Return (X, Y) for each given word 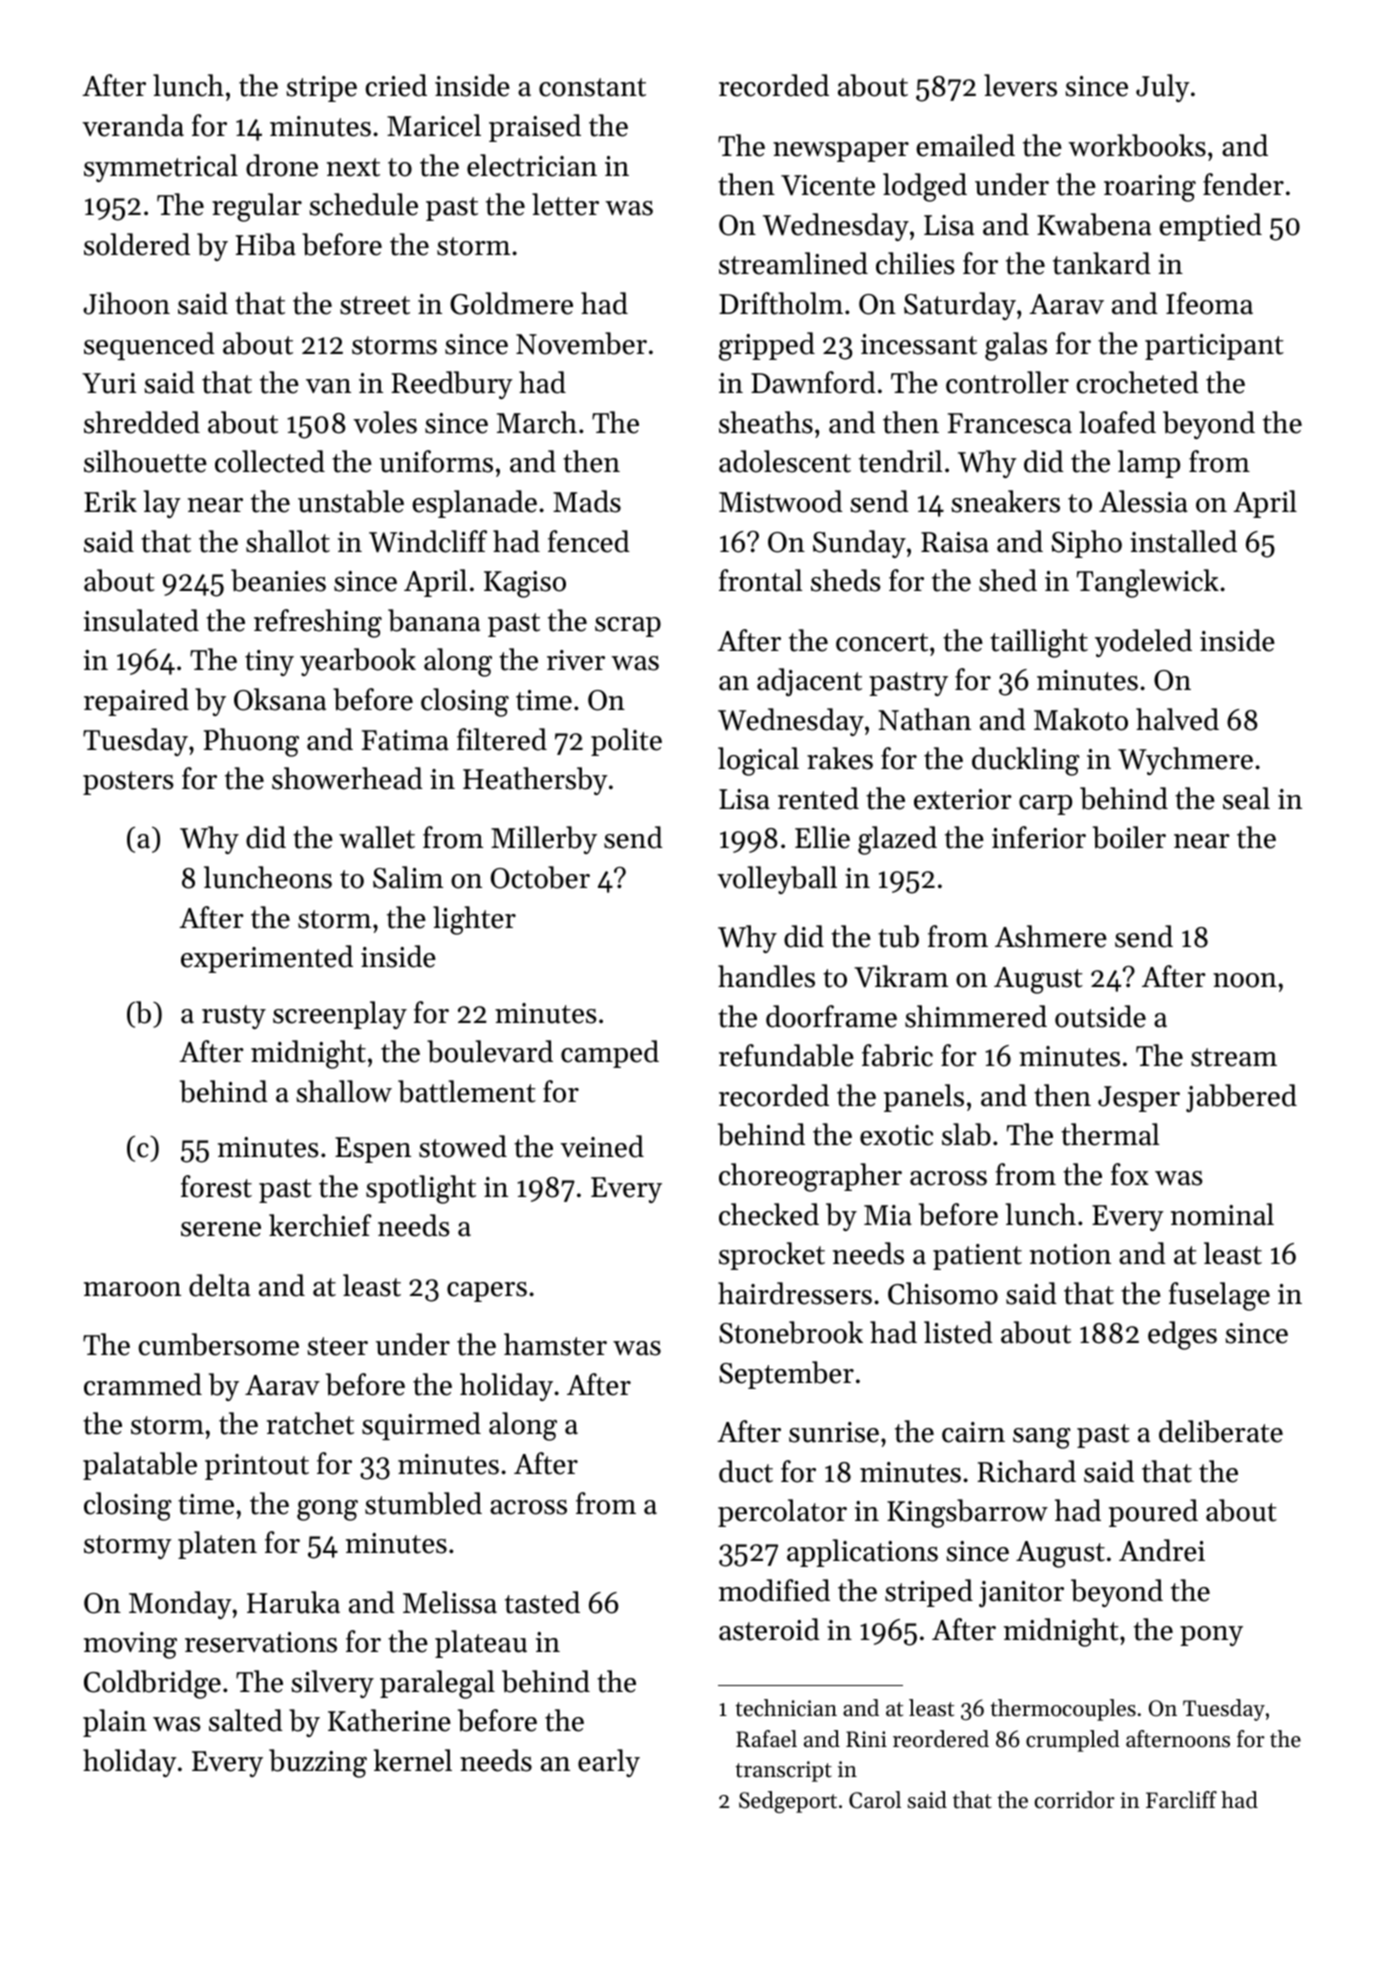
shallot (288, 541)
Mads (587, 501)
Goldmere (511, 303)
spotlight (421, 1189)
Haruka (293, 1602)
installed (1183, 541)
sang (1042, 1438)
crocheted (1137, 382)
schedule (363, 204)
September (786, 1375)
